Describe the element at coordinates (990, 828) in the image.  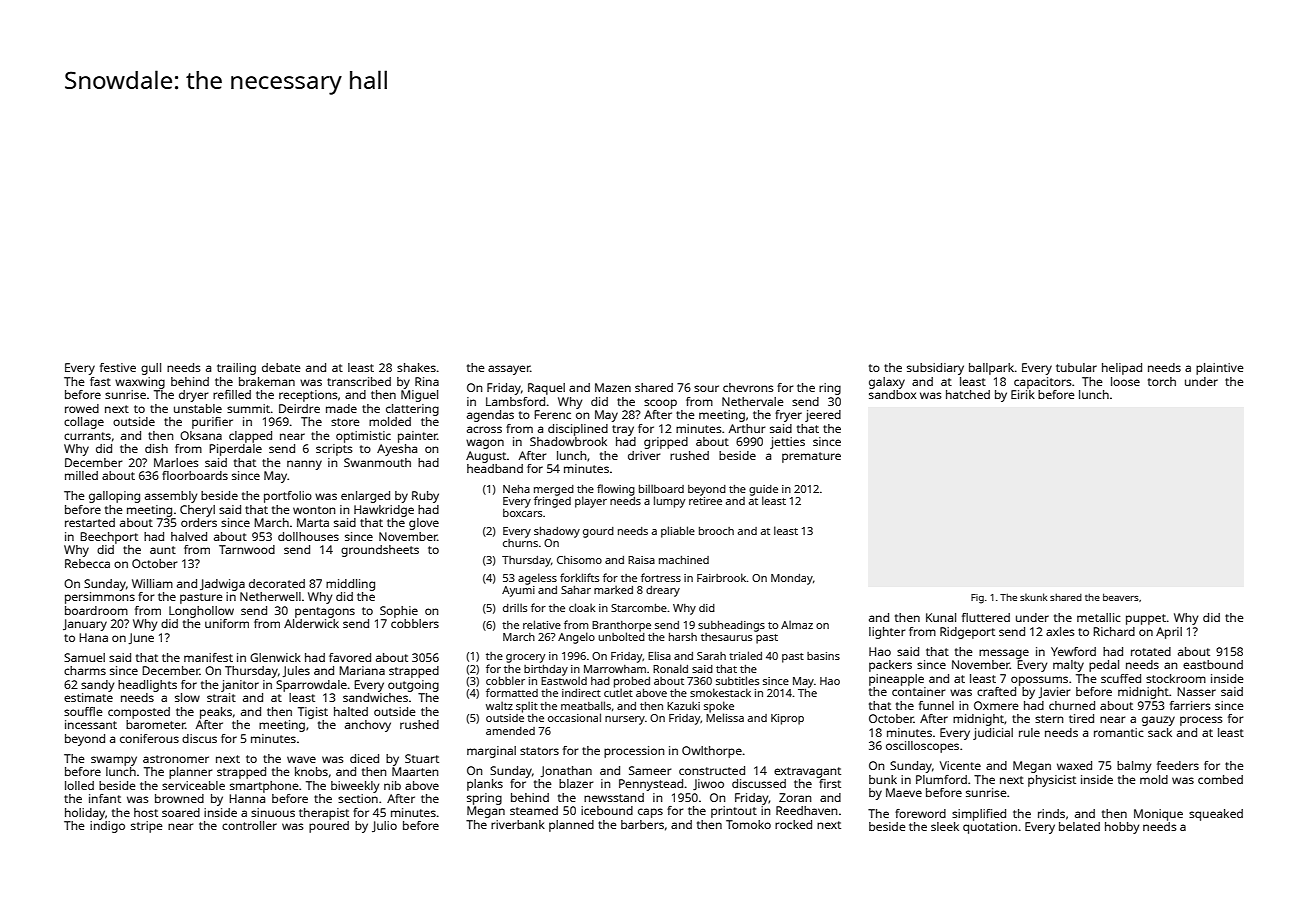
I see `quotation` at that location.
